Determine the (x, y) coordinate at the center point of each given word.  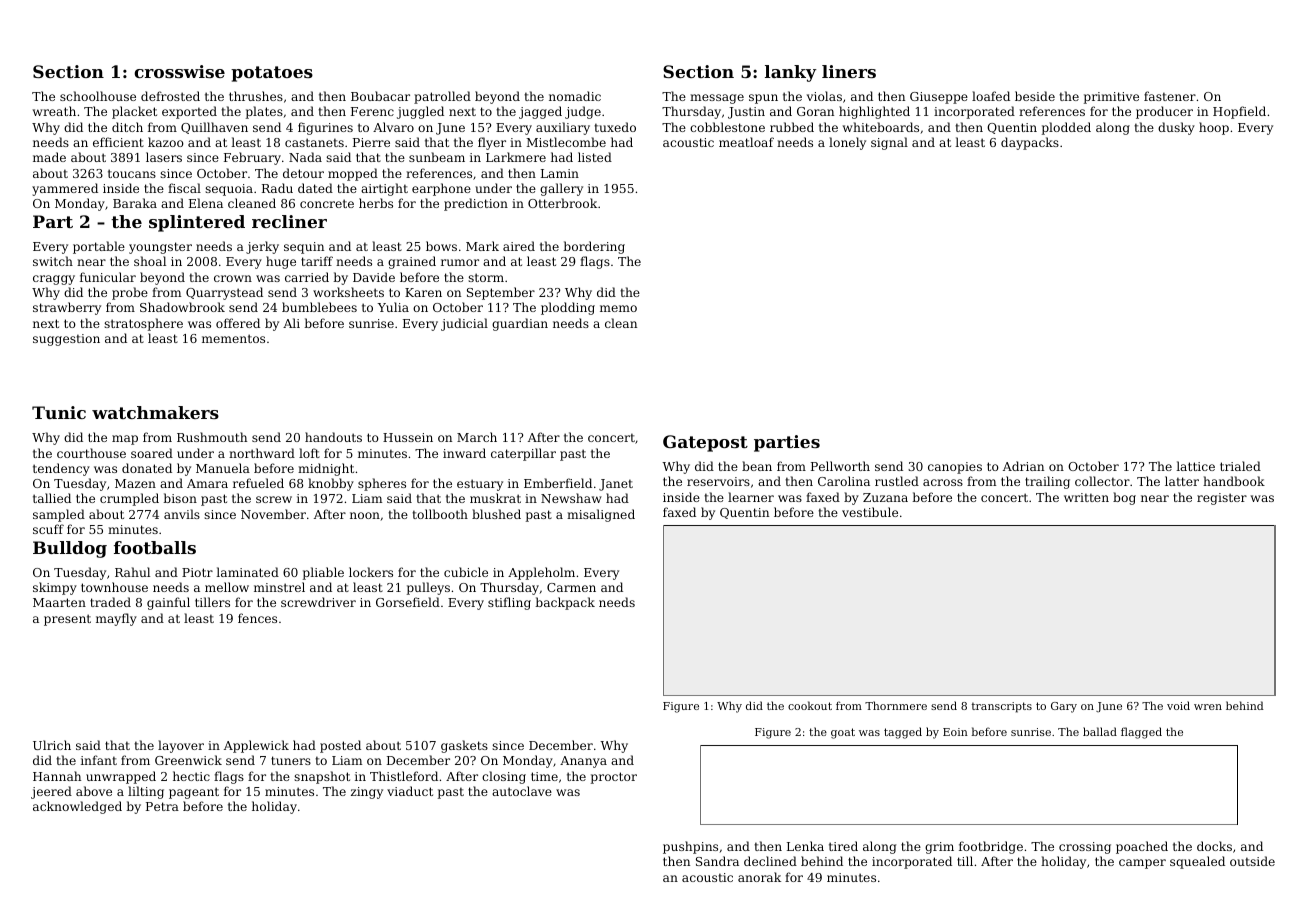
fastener (1170, 96)
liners (849, 71)
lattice (1195, 466)
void (1178, 705)
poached (1142, 847)
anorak (759, 877)
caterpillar (523, 454)
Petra (162, 806)
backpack (565, 603)
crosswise (179, 71)
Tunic (59, 412)
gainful (168, 603)
